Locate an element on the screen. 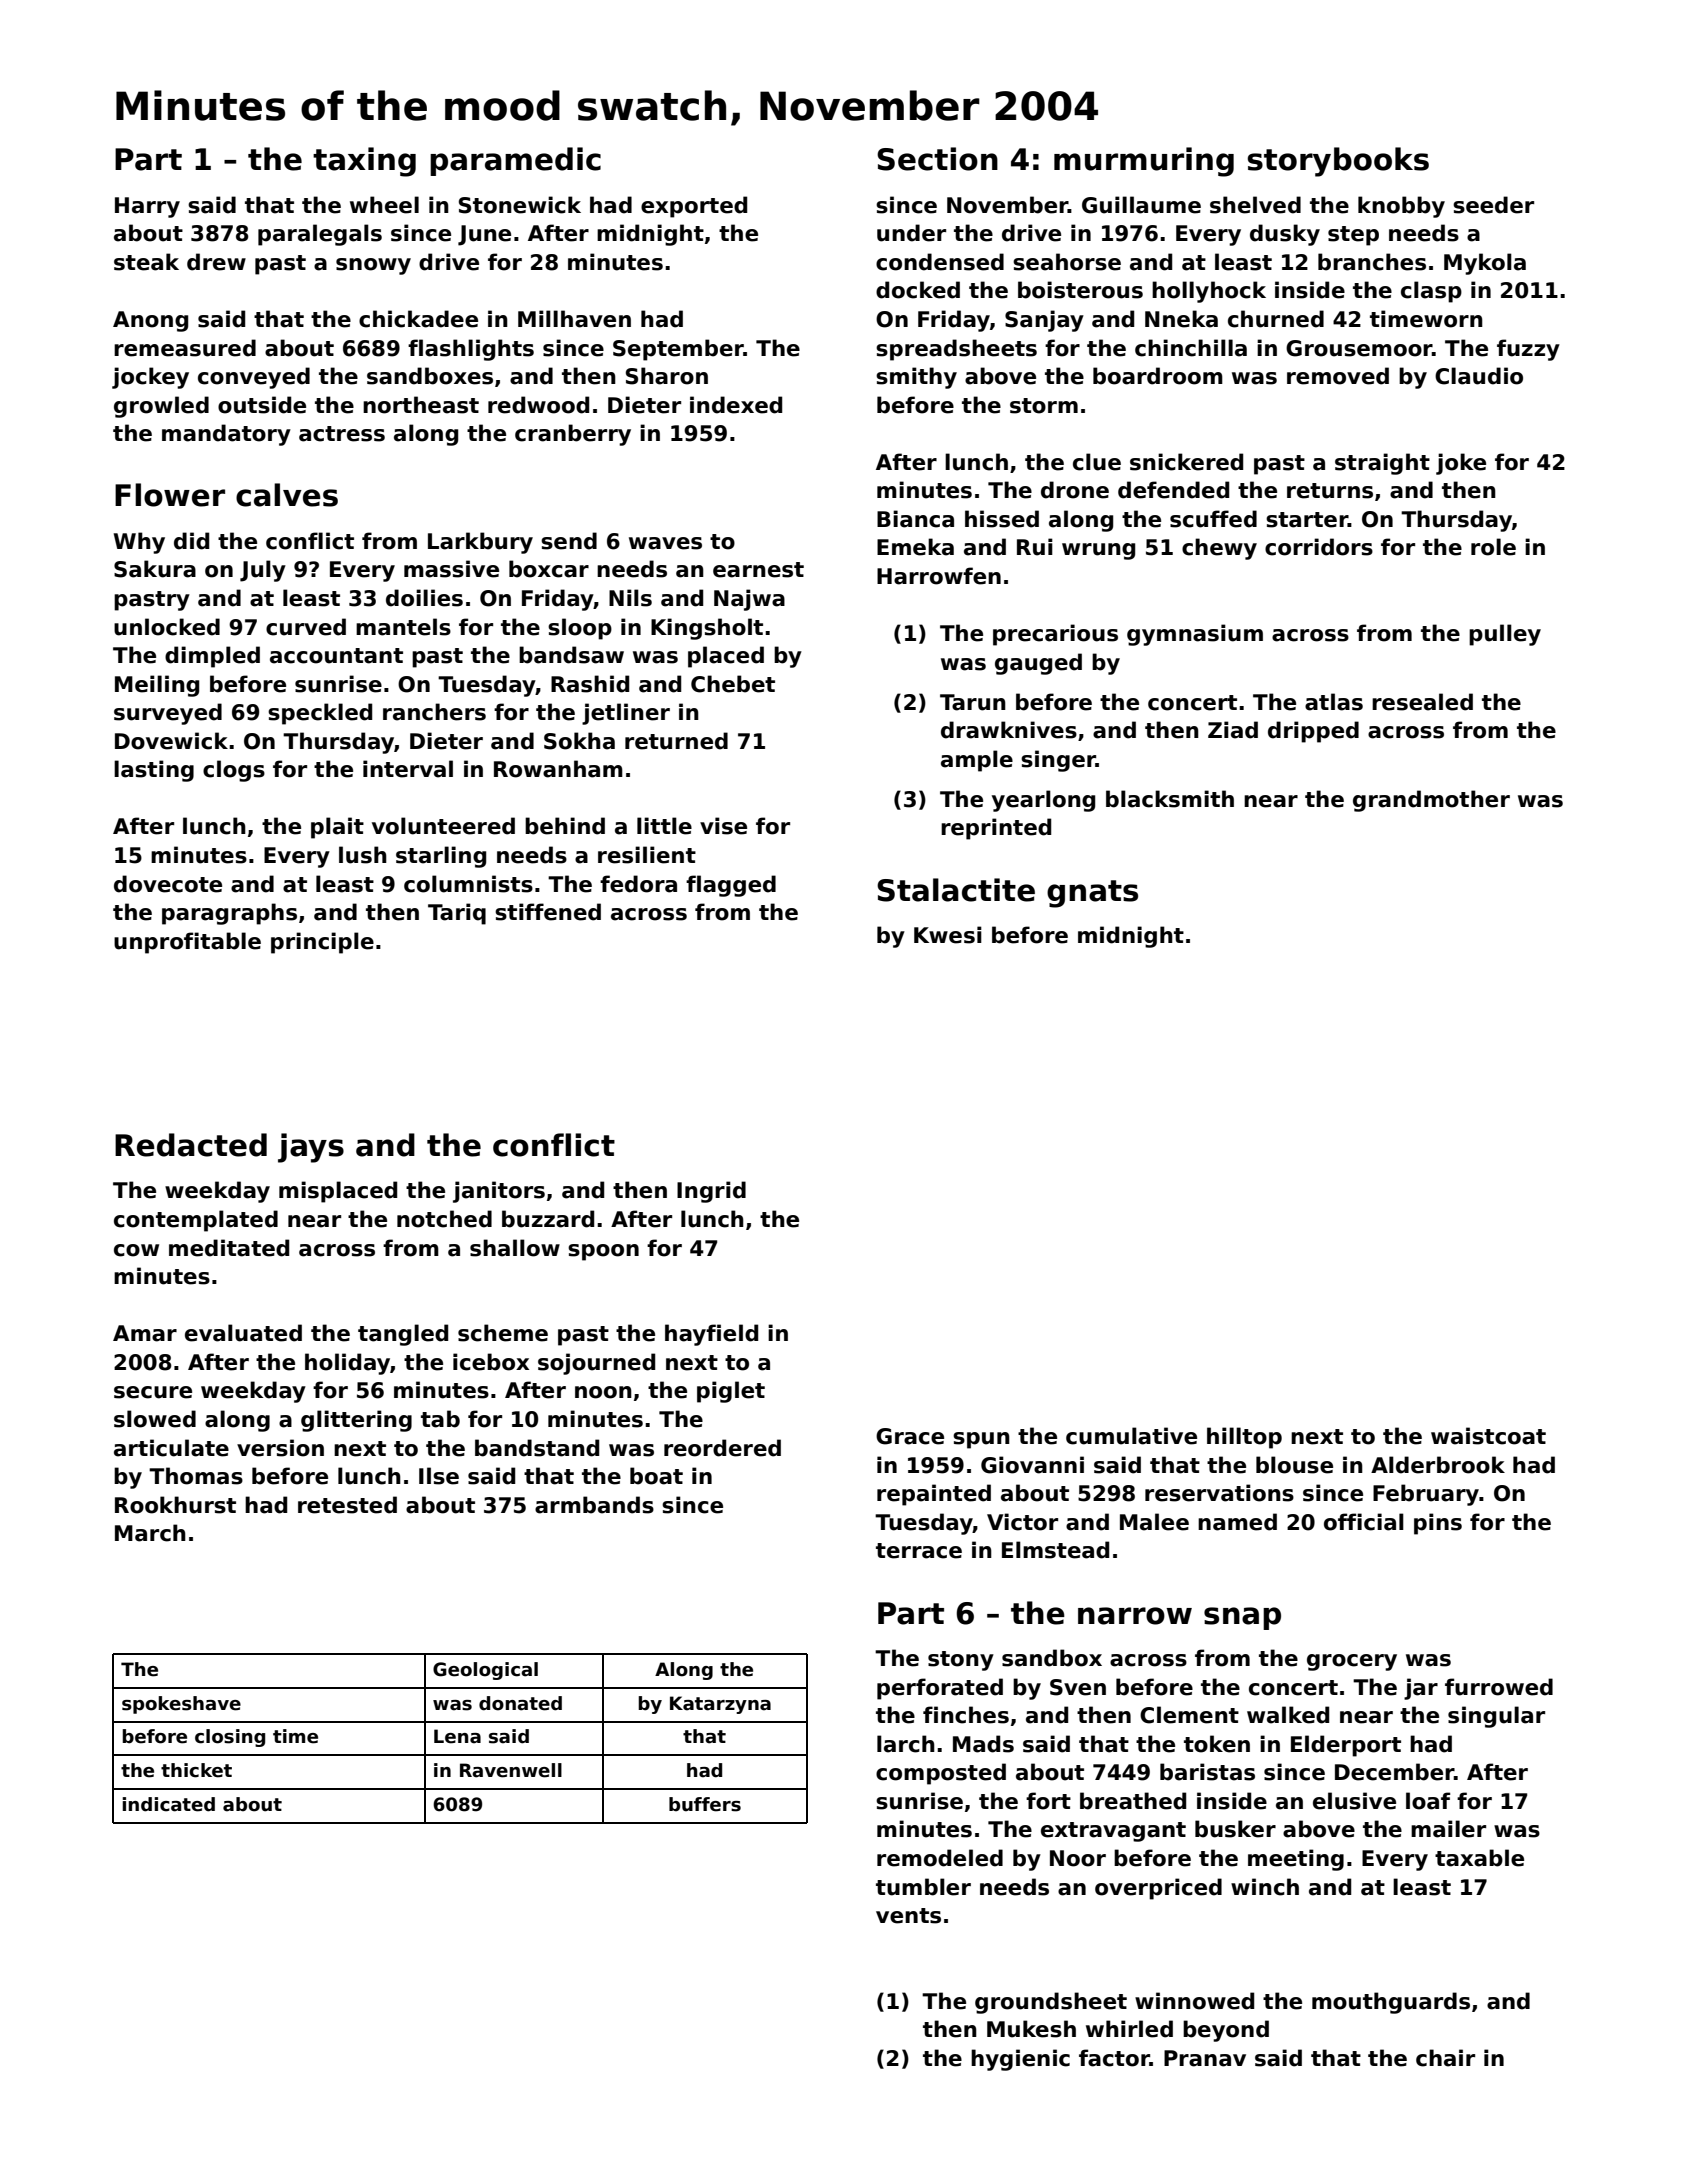 The width and height of the screenshot is (1683, 2178). corridors is located at coordinates (1319, 547).
